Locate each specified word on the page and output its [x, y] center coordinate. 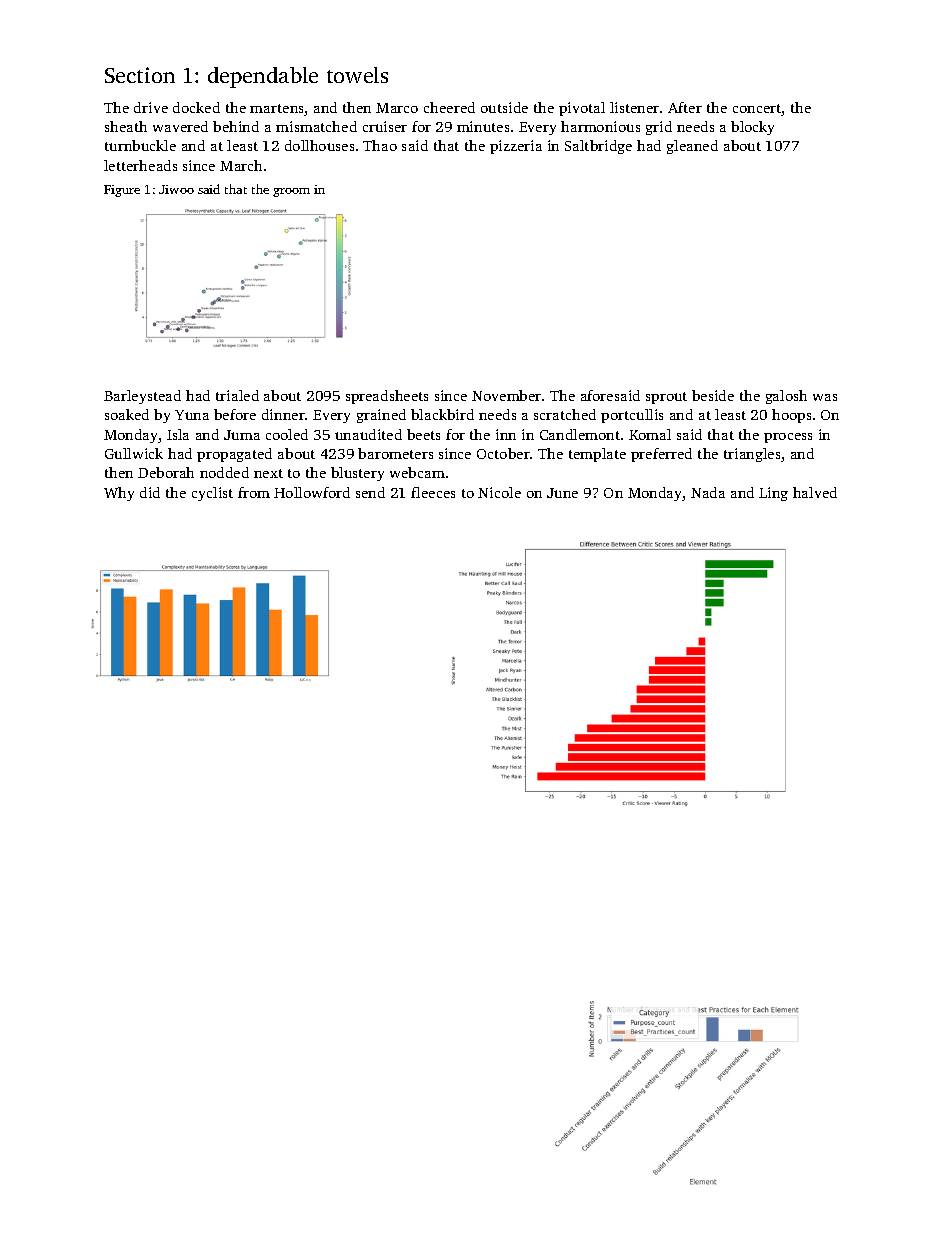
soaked [127, 414]
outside [504, 107]
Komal [650, 434]
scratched [565, 414]
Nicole [499, 492]
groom [291, 192]
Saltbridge [598, 147]
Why [119, 494]
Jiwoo [176, 189]
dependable [263, 77]
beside [713, 395]
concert [757, 110]
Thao [380, 145]
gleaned [692, 147]
